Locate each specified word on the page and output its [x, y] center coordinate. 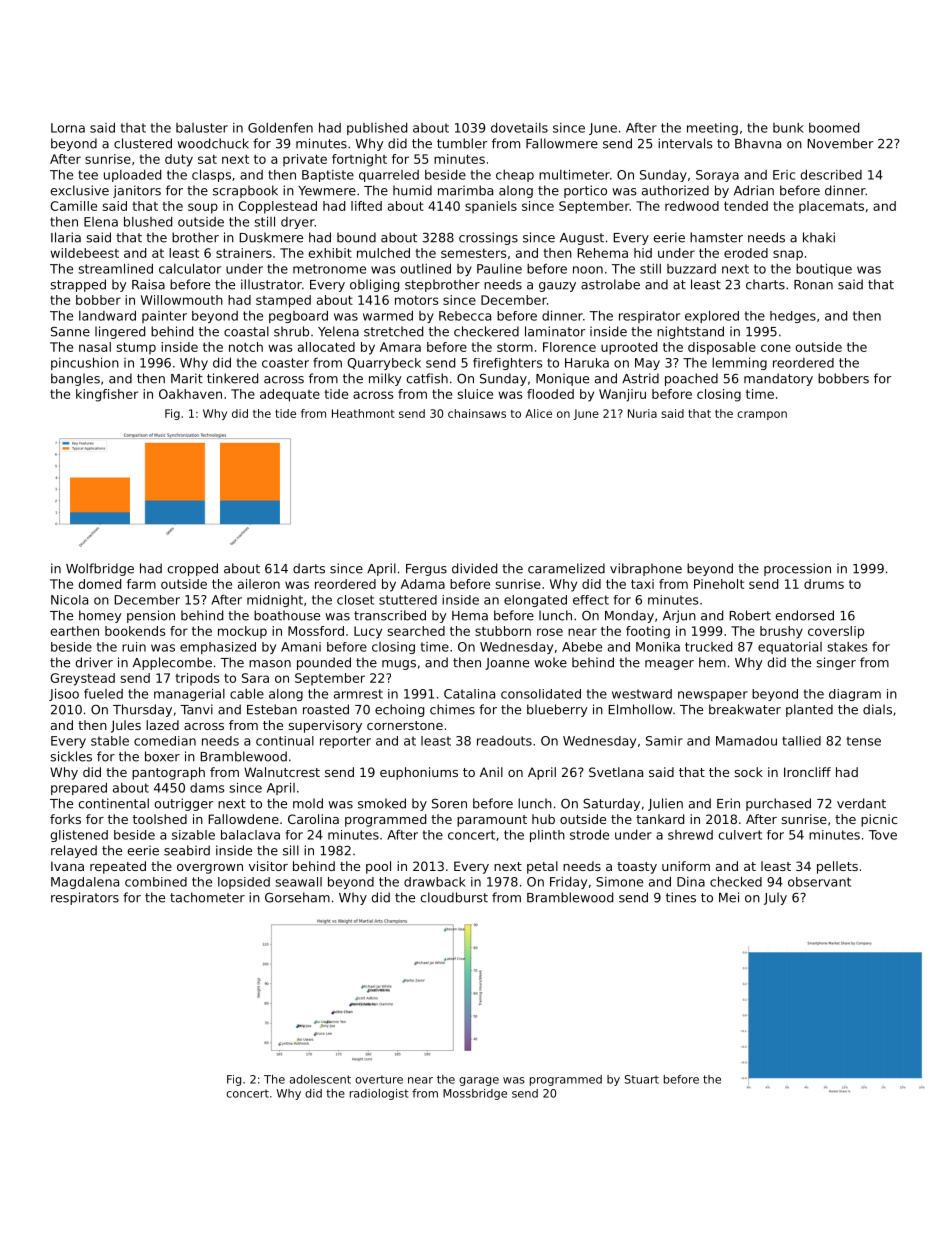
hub [543, 819]
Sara [255, 678]
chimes [452, 709]
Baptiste [328, 176]
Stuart [642, 1079]
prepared [79, 788]
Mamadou [746, 741]
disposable [722, 348]
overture [379, 1079]
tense [864, 741]
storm [515, 347]
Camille [73, 206]
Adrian [754, 190]
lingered [120, 332]
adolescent [320, 1079]
